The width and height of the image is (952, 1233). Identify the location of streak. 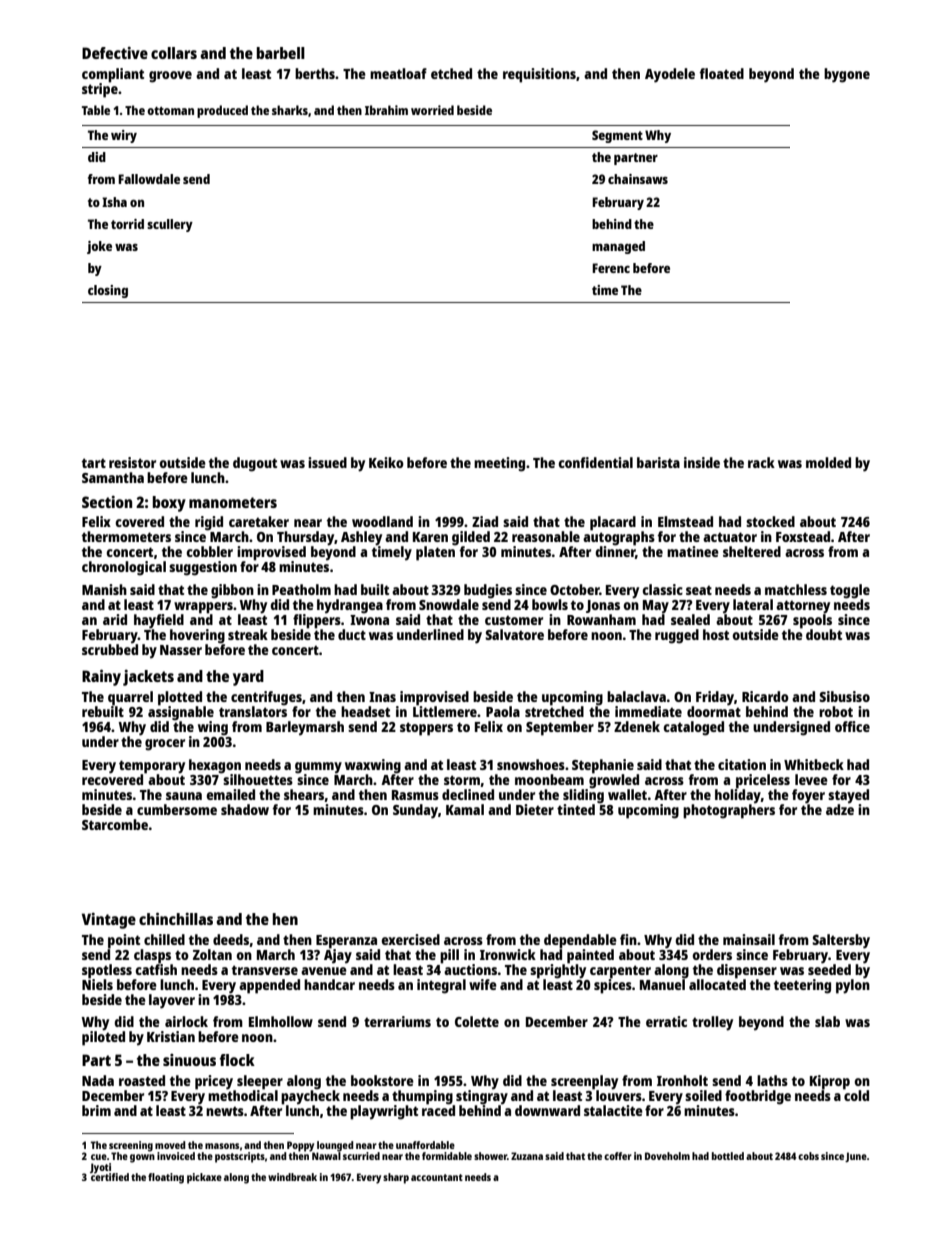
(248, 634).
